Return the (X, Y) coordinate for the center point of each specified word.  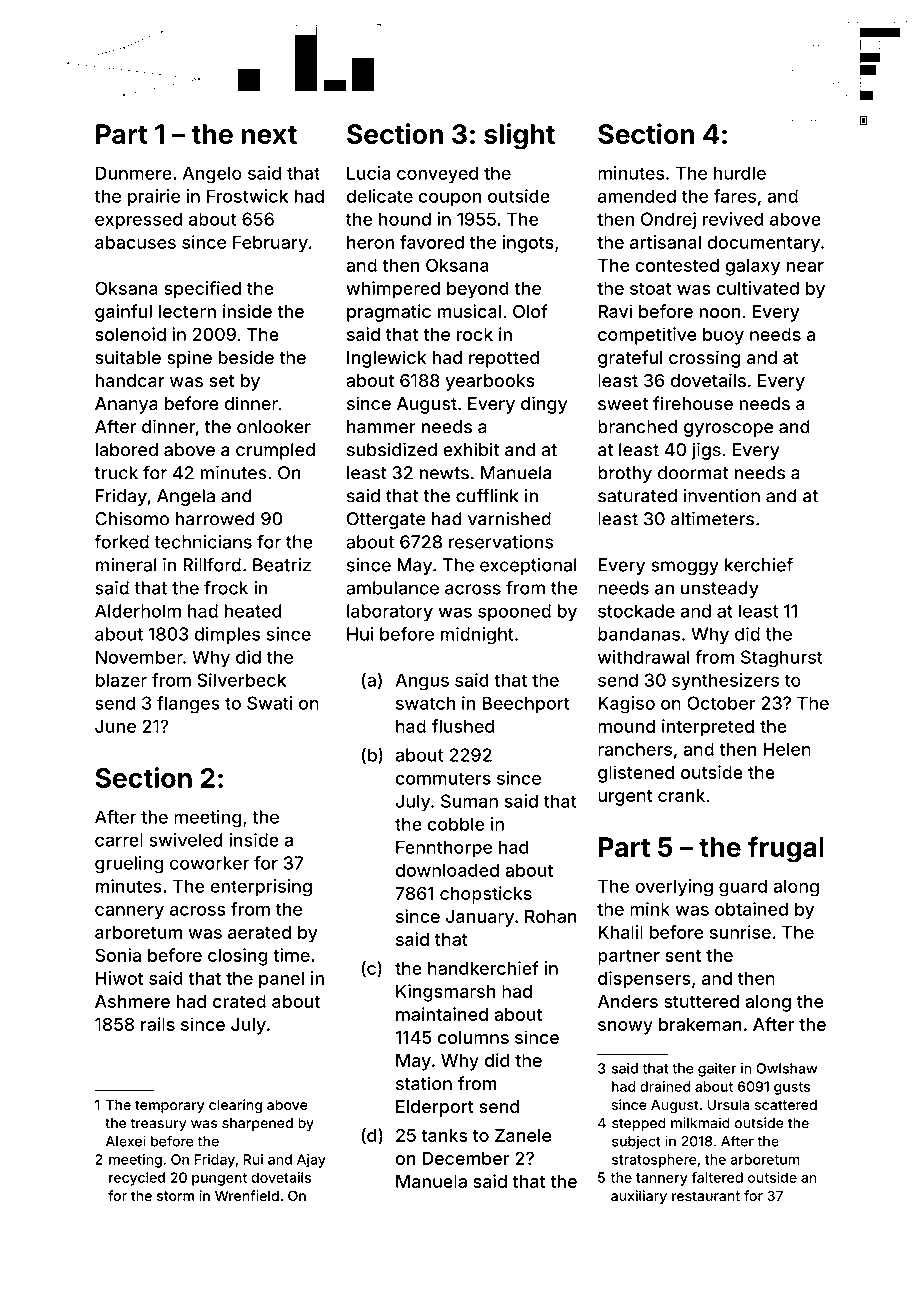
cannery (129, 912)
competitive (647, 336)
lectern (187, 311)
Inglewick (386, 359)
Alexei (126, 1141)
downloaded (447, 870)
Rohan (551, 916)
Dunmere (134, 173)
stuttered (701, 1001)
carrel (119, 840)
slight (519, 136)
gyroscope (728, 430)
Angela (186, 497)
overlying (674, 888)
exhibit (471, 449)
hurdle (740, 173)
